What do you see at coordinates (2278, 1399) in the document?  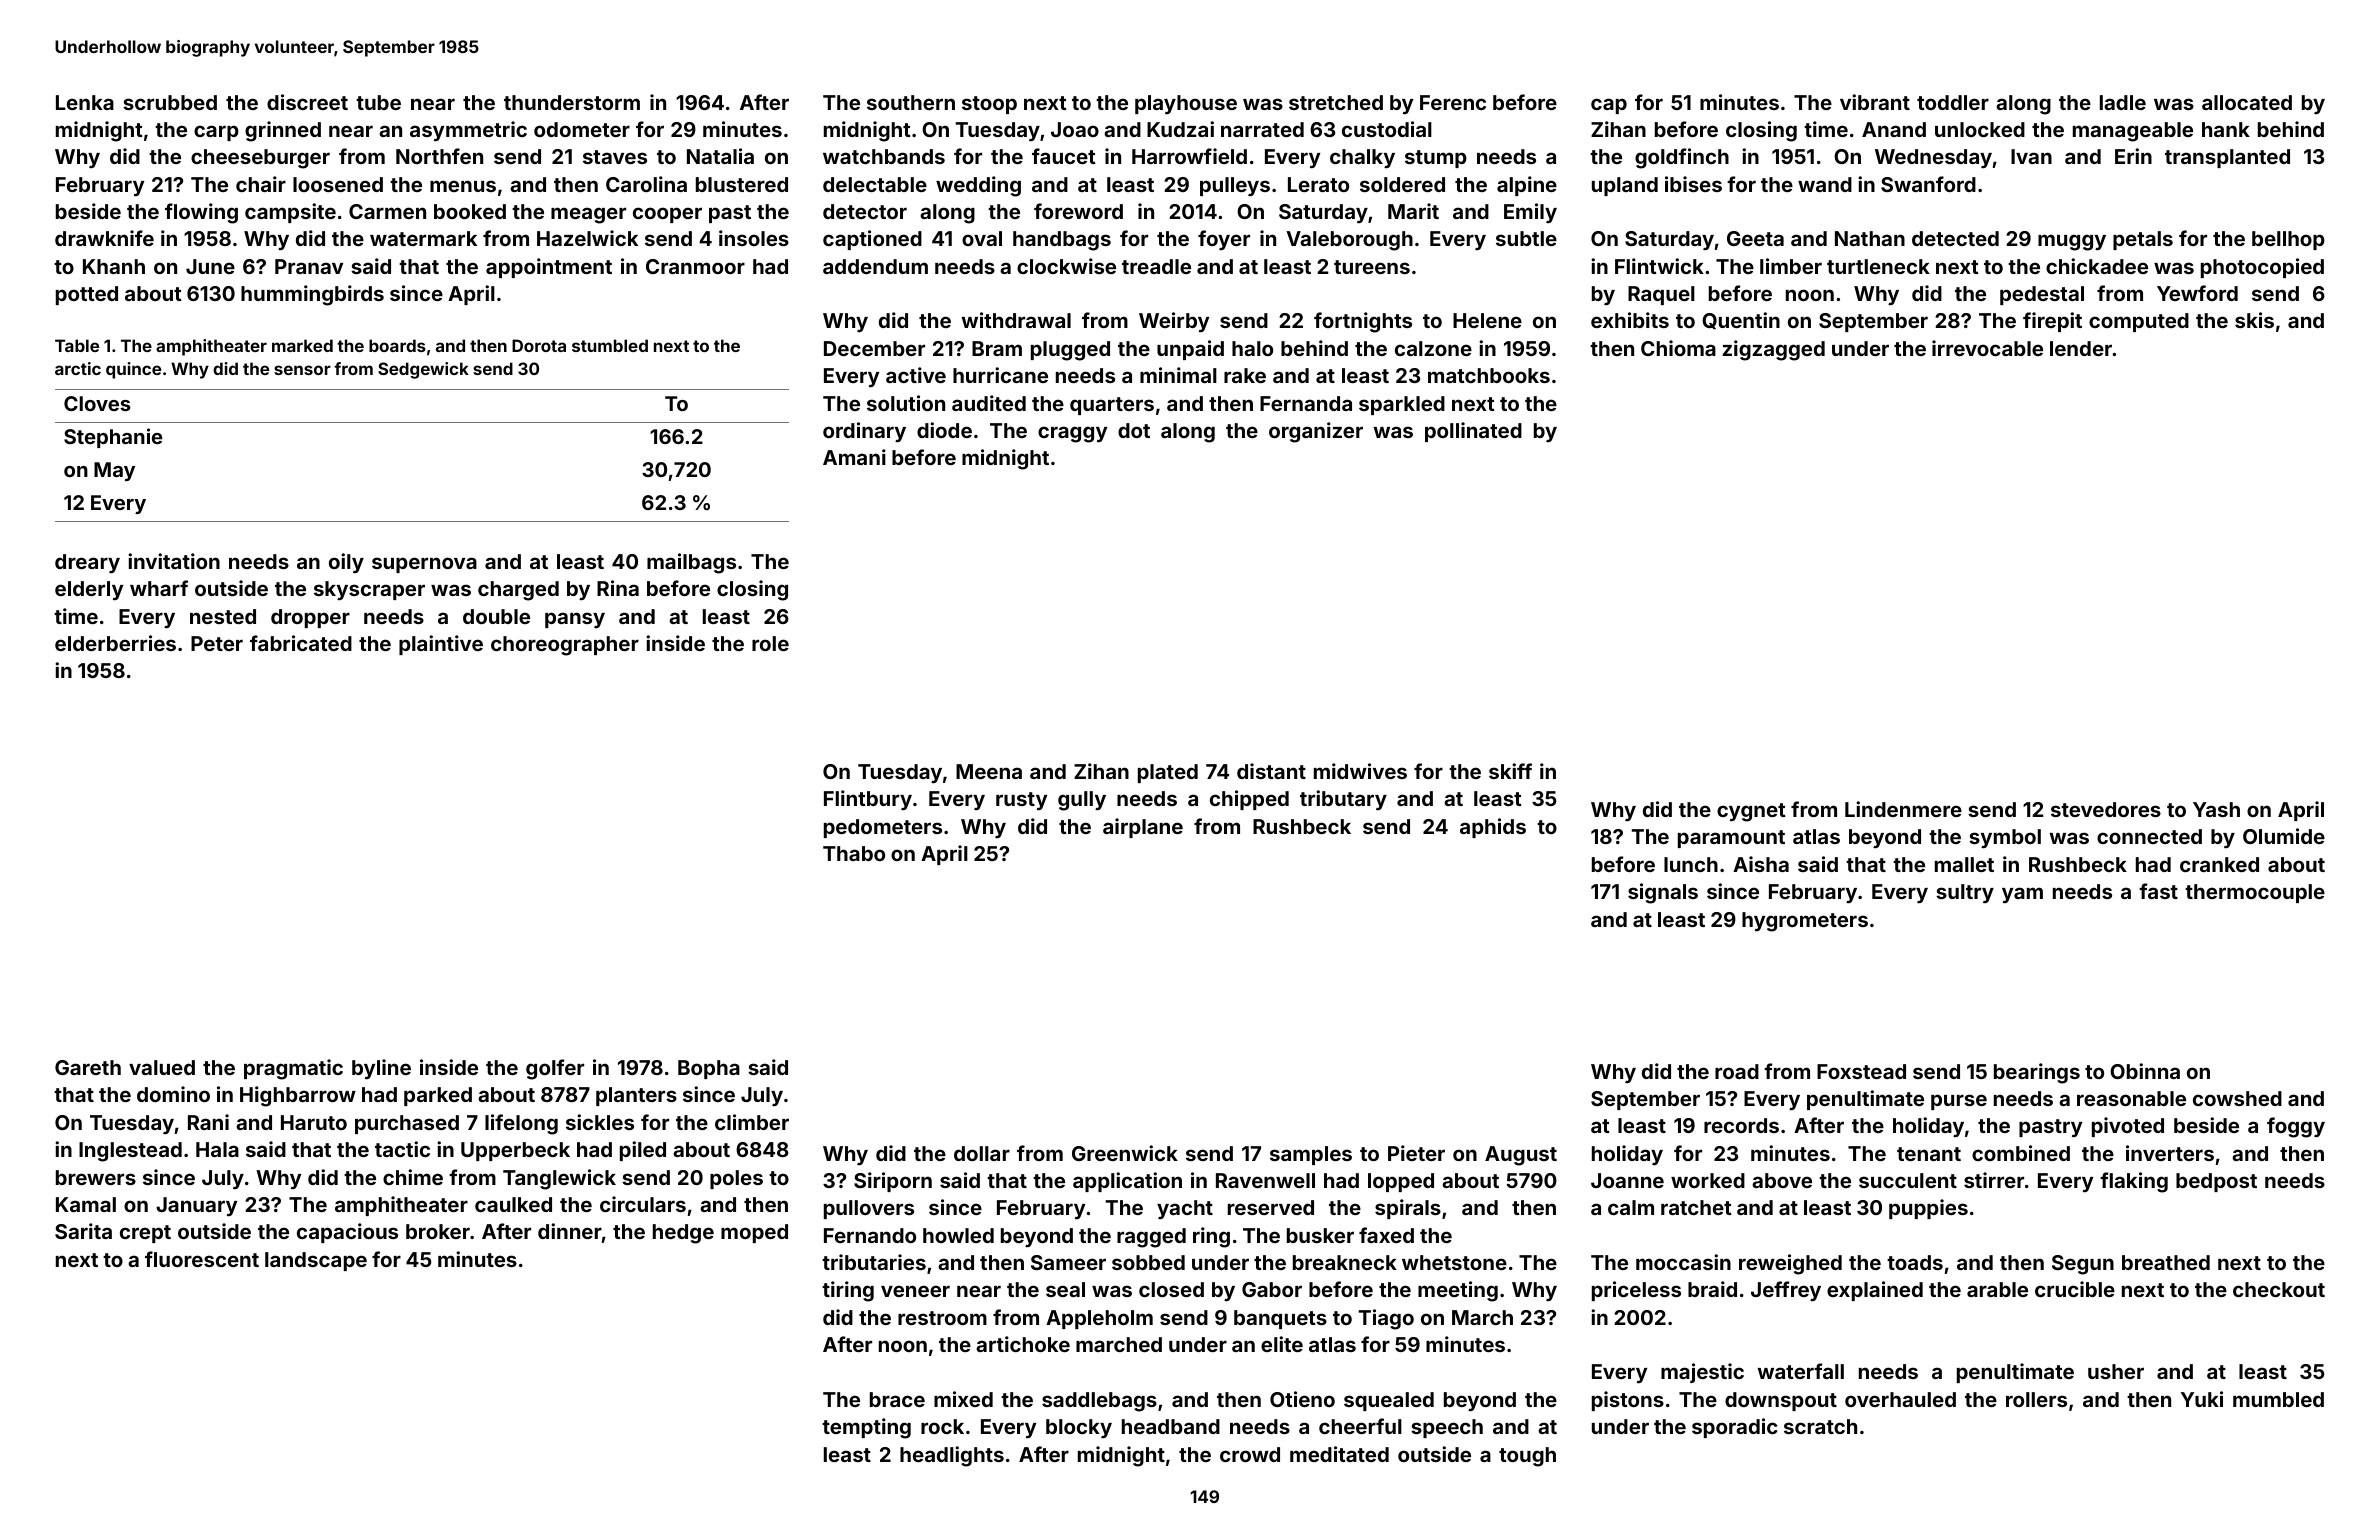 I see `mumbled` at bounding box center [2278, 1399].
